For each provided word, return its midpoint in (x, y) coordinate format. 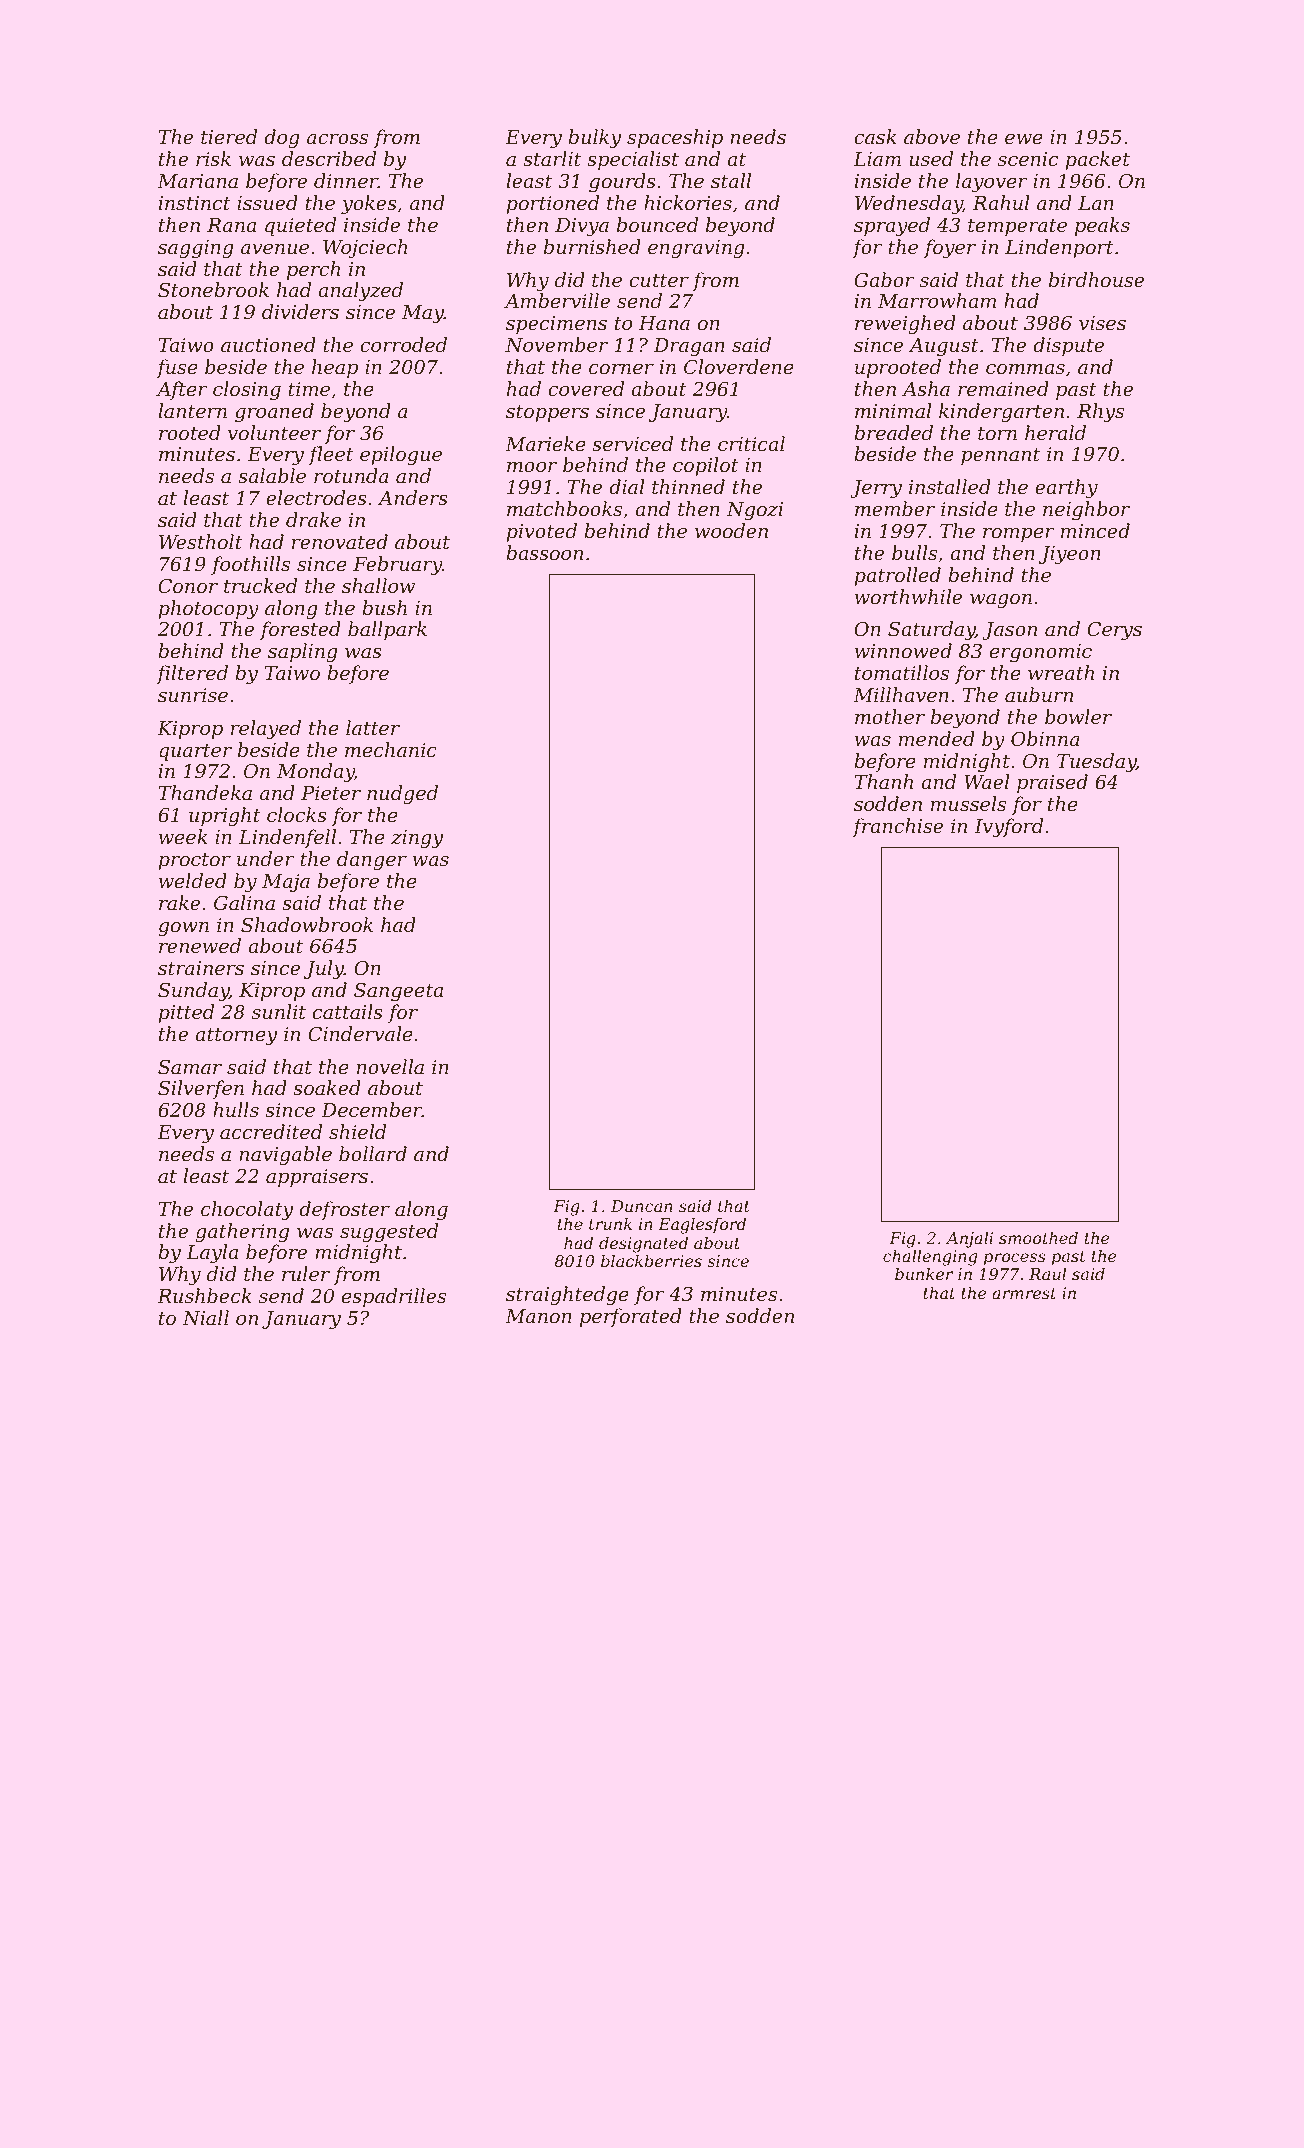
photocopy (208, 609)
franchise (897, 827)
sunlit (279, 1011)
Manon (538, 1316)
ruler (306, 1273)
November (556, 344)
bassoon (544, 552)
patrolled (897, 576)
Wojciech (365, 248)
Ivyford (1008, 828)
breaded (893, 432)
